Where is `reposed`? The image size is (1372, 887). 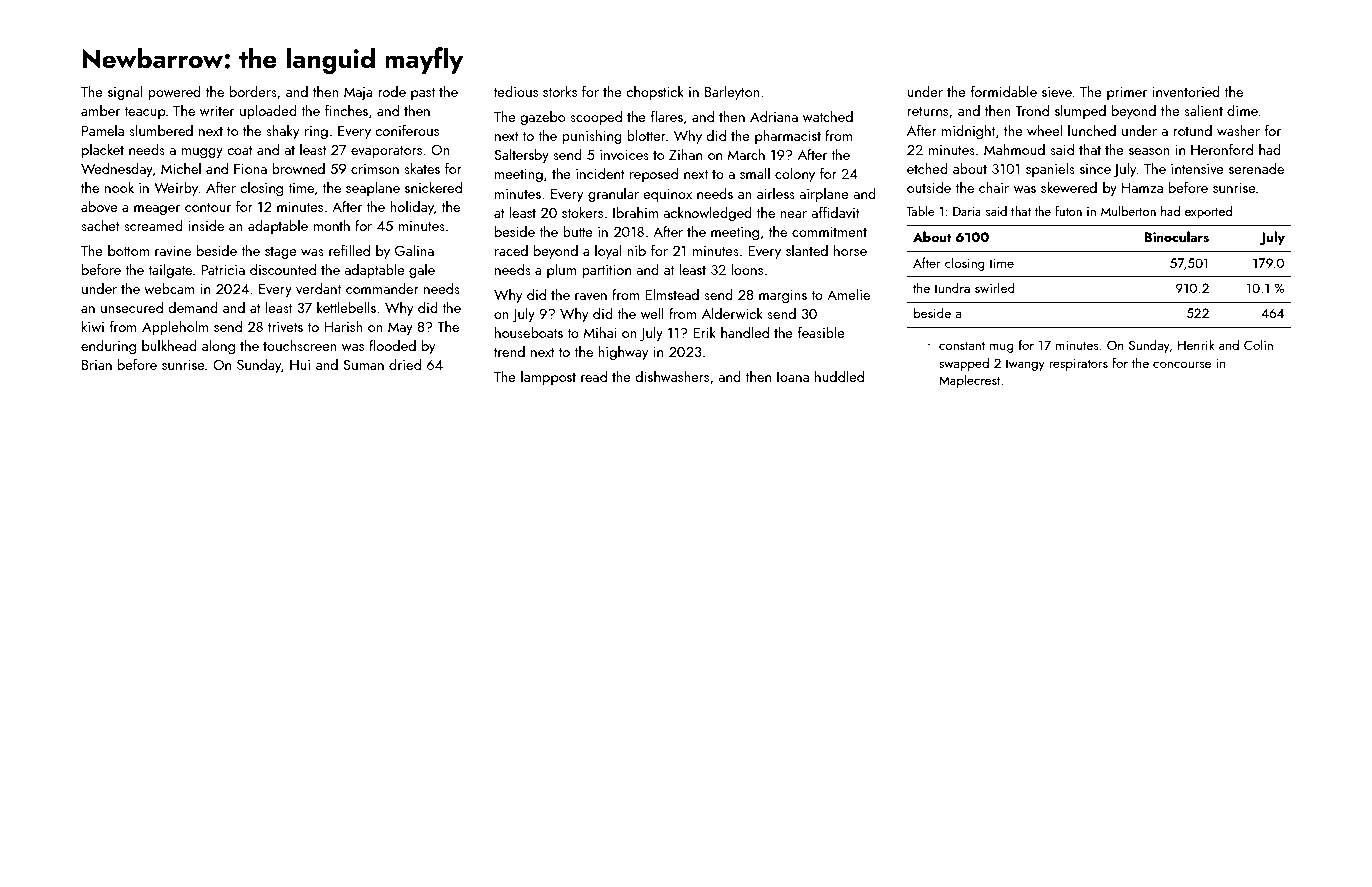
reposed is located at coordinates (654, 174).
